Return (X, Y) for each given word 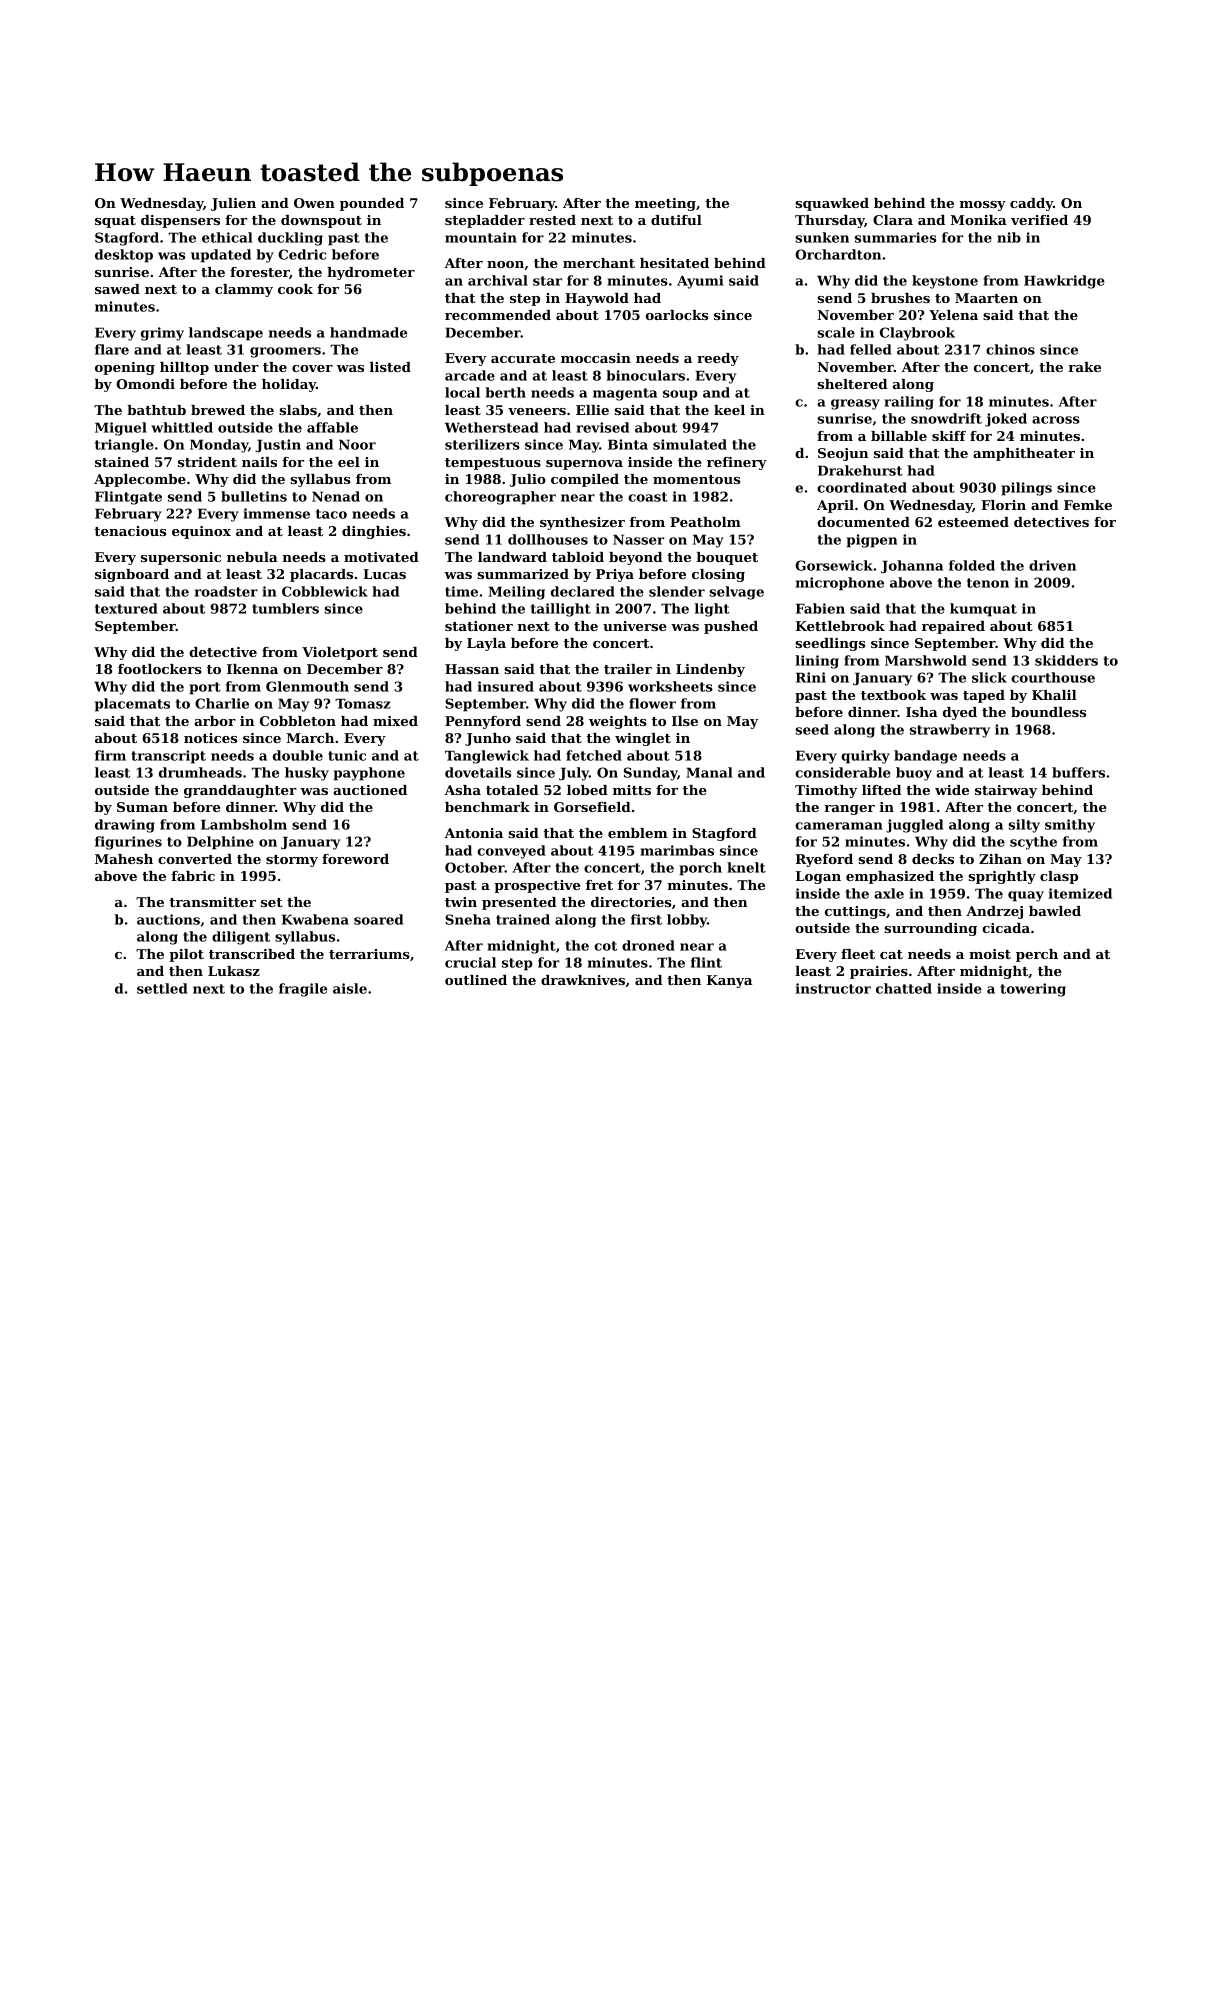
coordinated (862, 487)
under (236, 367)
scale (836, 332)
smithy (1070, 826)
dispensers (180, 221)
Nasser (638, 539)
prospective (537, 886)
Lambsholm (244, 824)
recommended (498, 315)
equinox (201, 532)
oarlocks (677, 315)
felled (871, 349)
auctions (168, 919)
